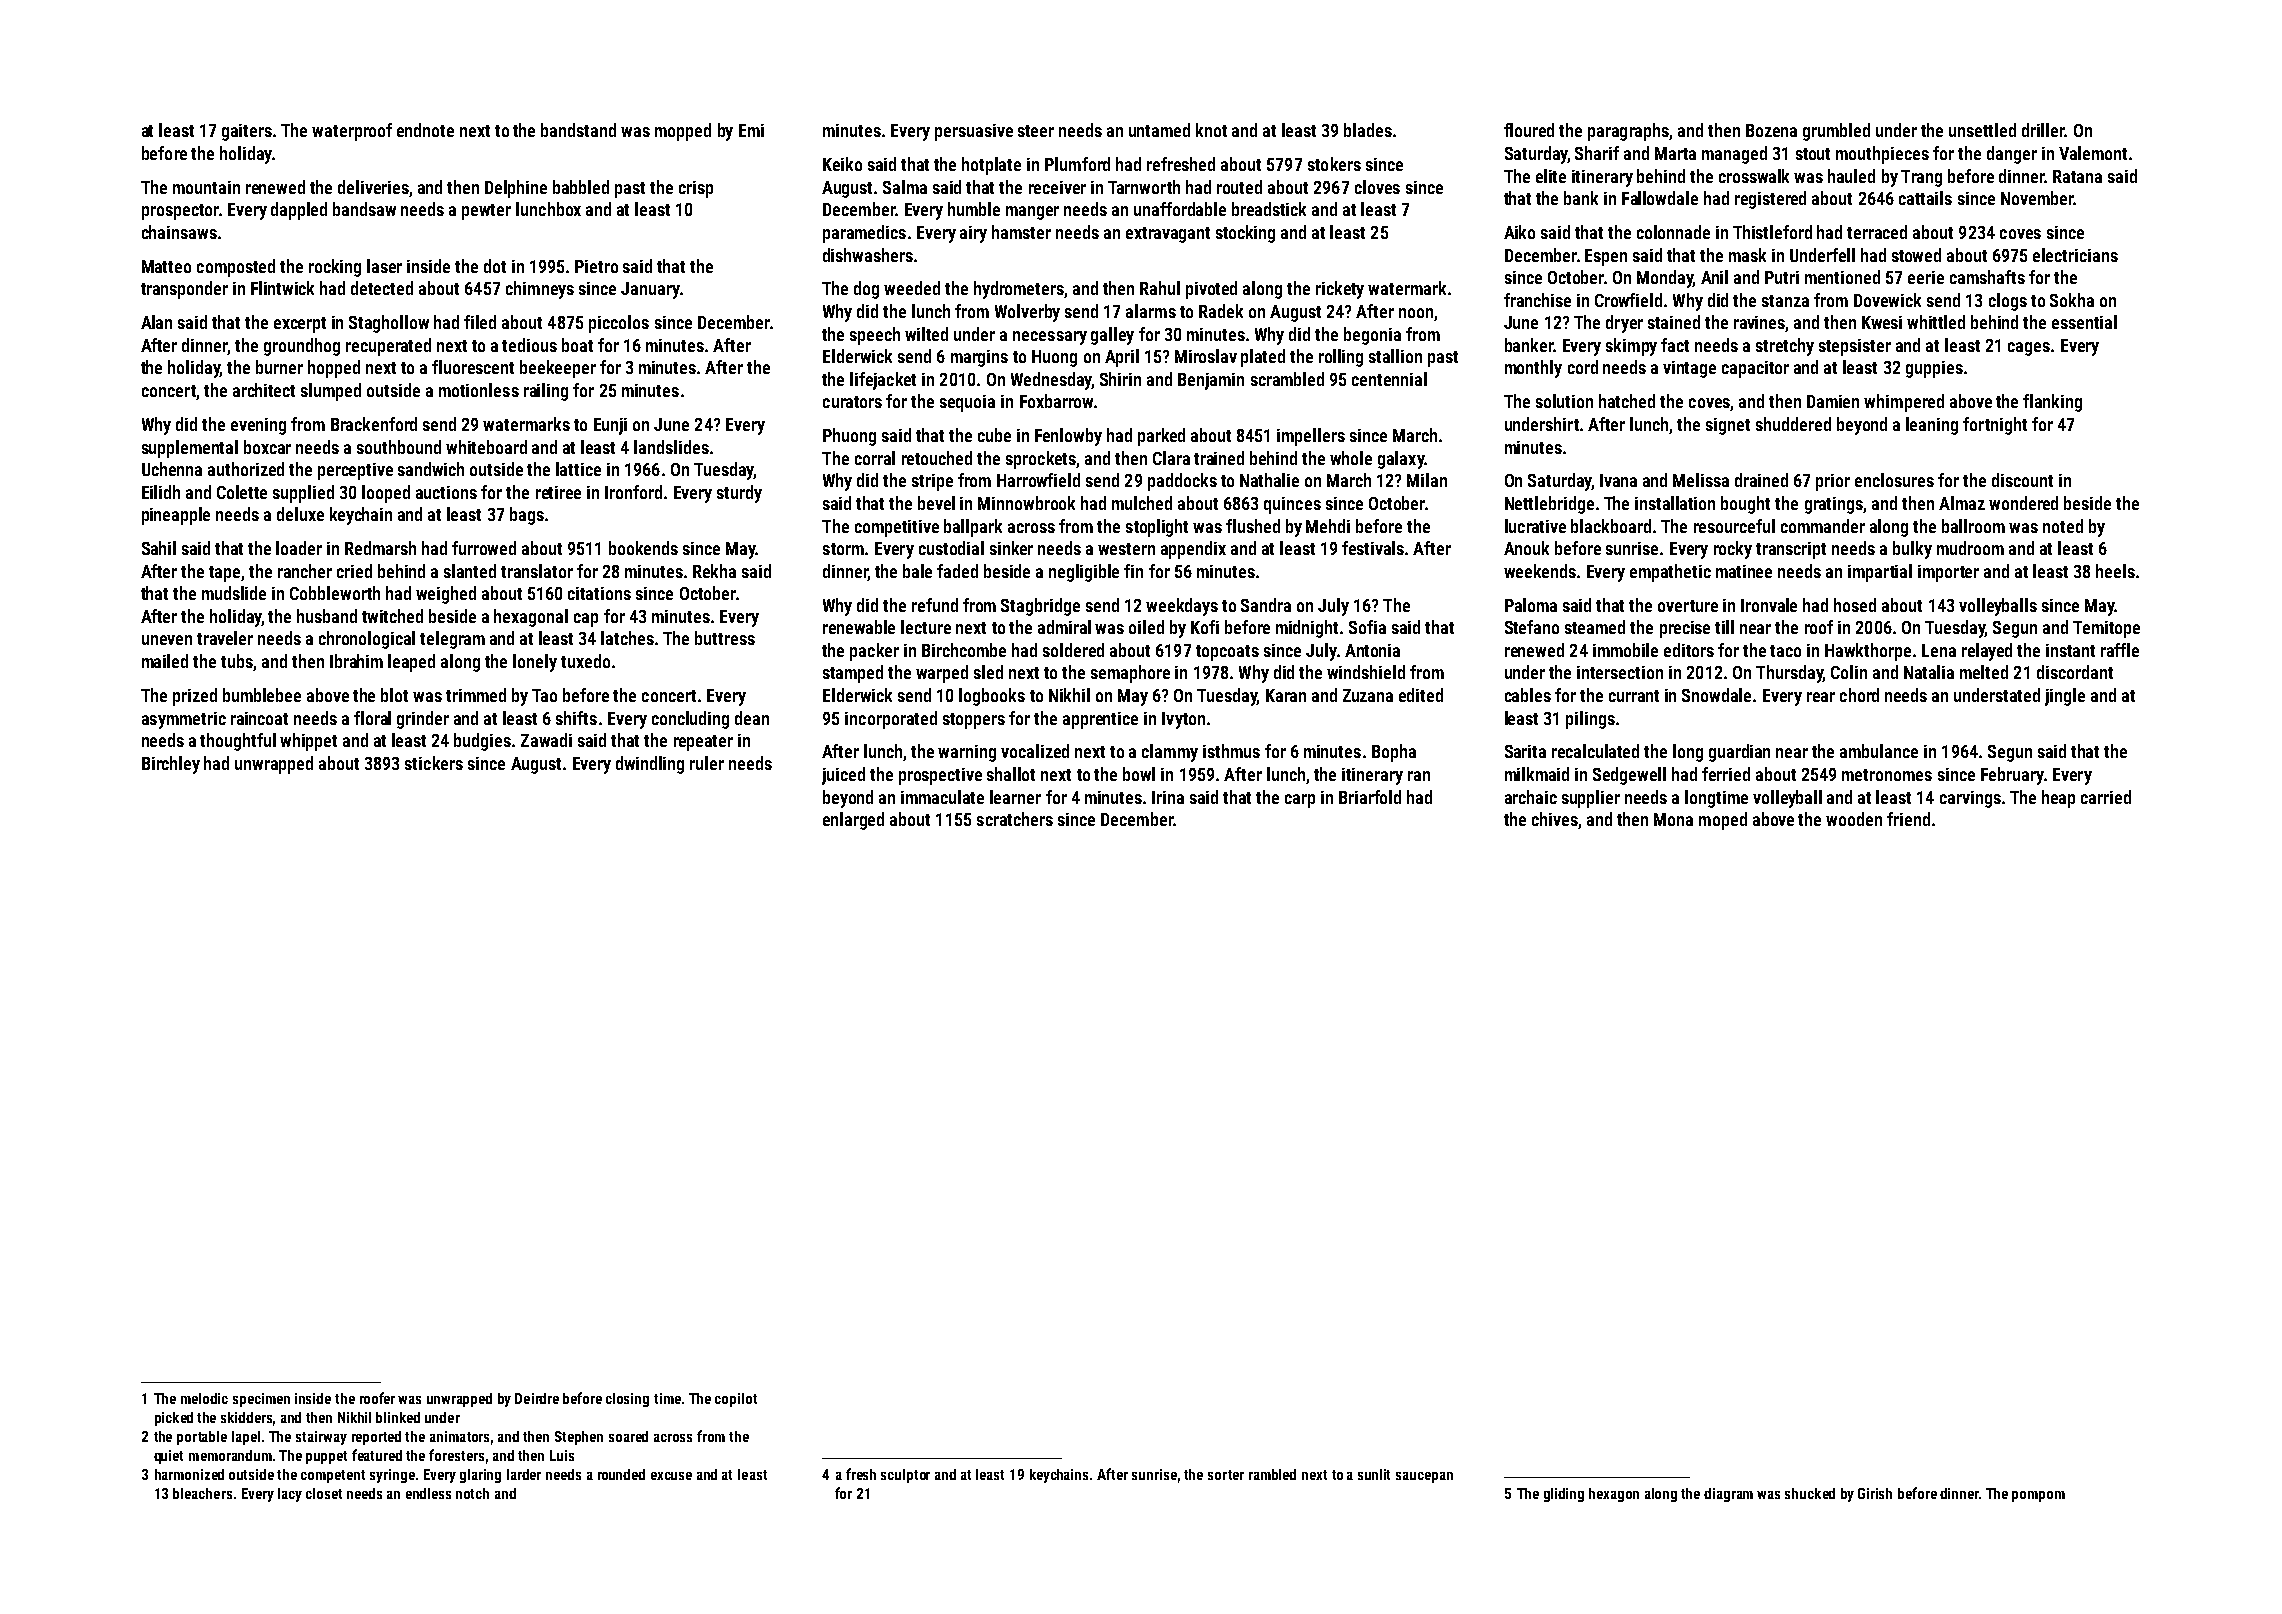 This screenshot has width=2282, height=1614. What do you see at coordinates (1532, 627) in the screenshot?
I see `Stefano` at bounding box center [1532, 627].
